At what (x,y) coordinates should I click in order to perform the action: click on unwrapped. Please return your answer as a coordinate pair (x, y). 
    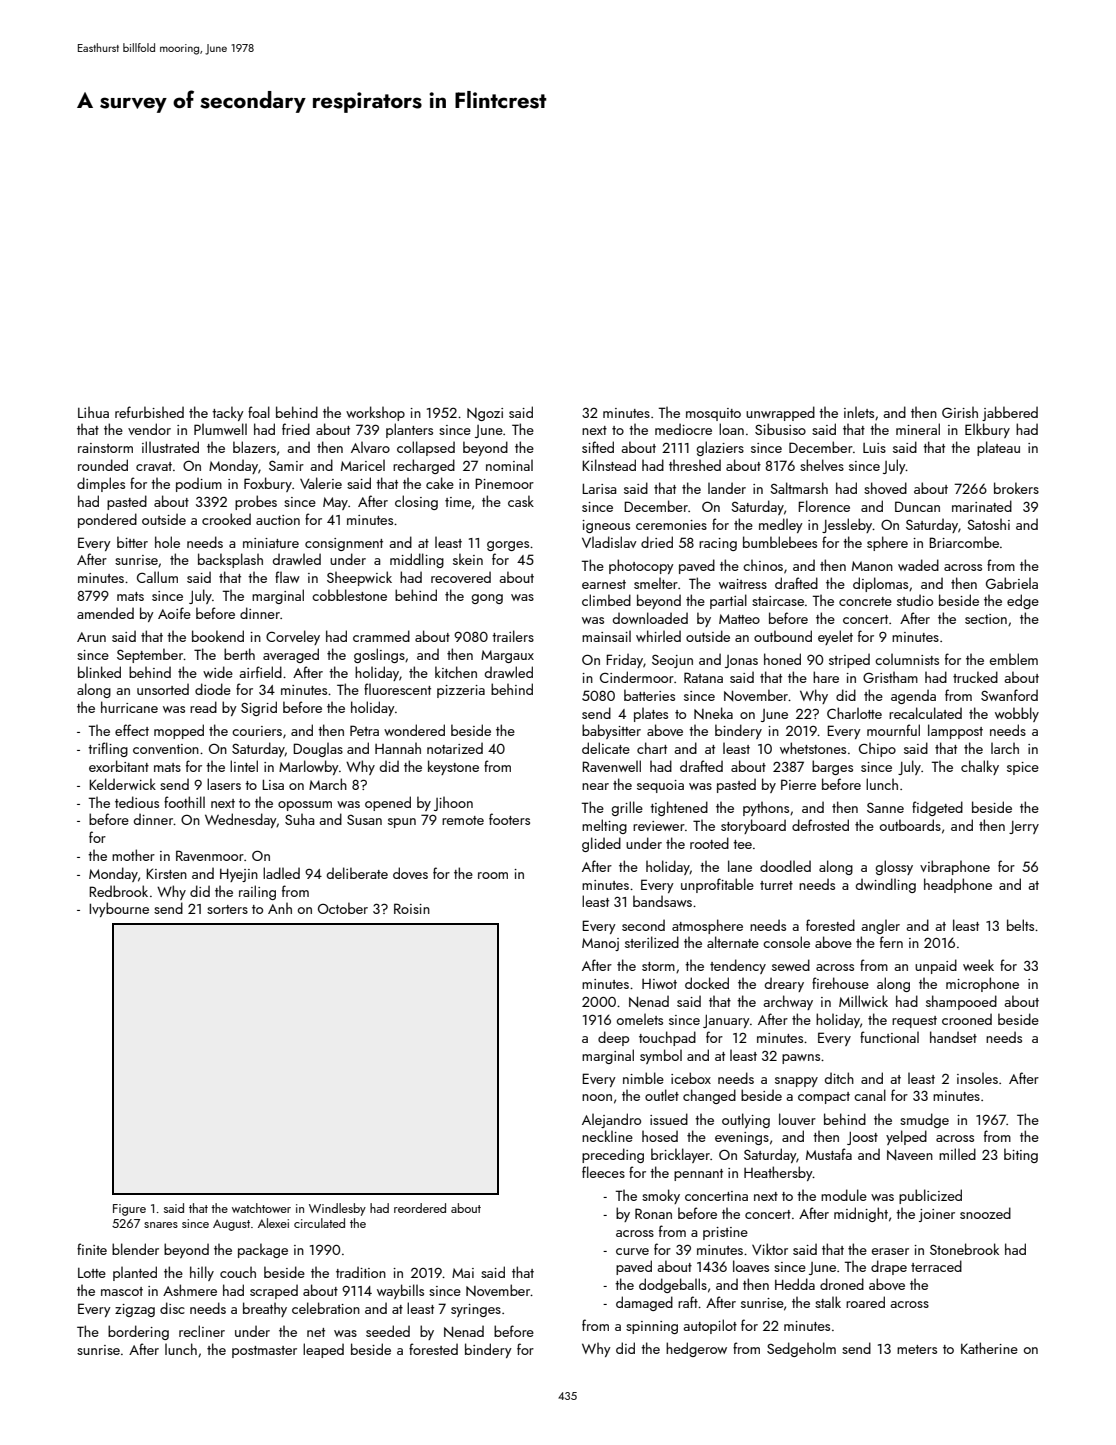
    Looking at the image, I should click on (780, 413).
